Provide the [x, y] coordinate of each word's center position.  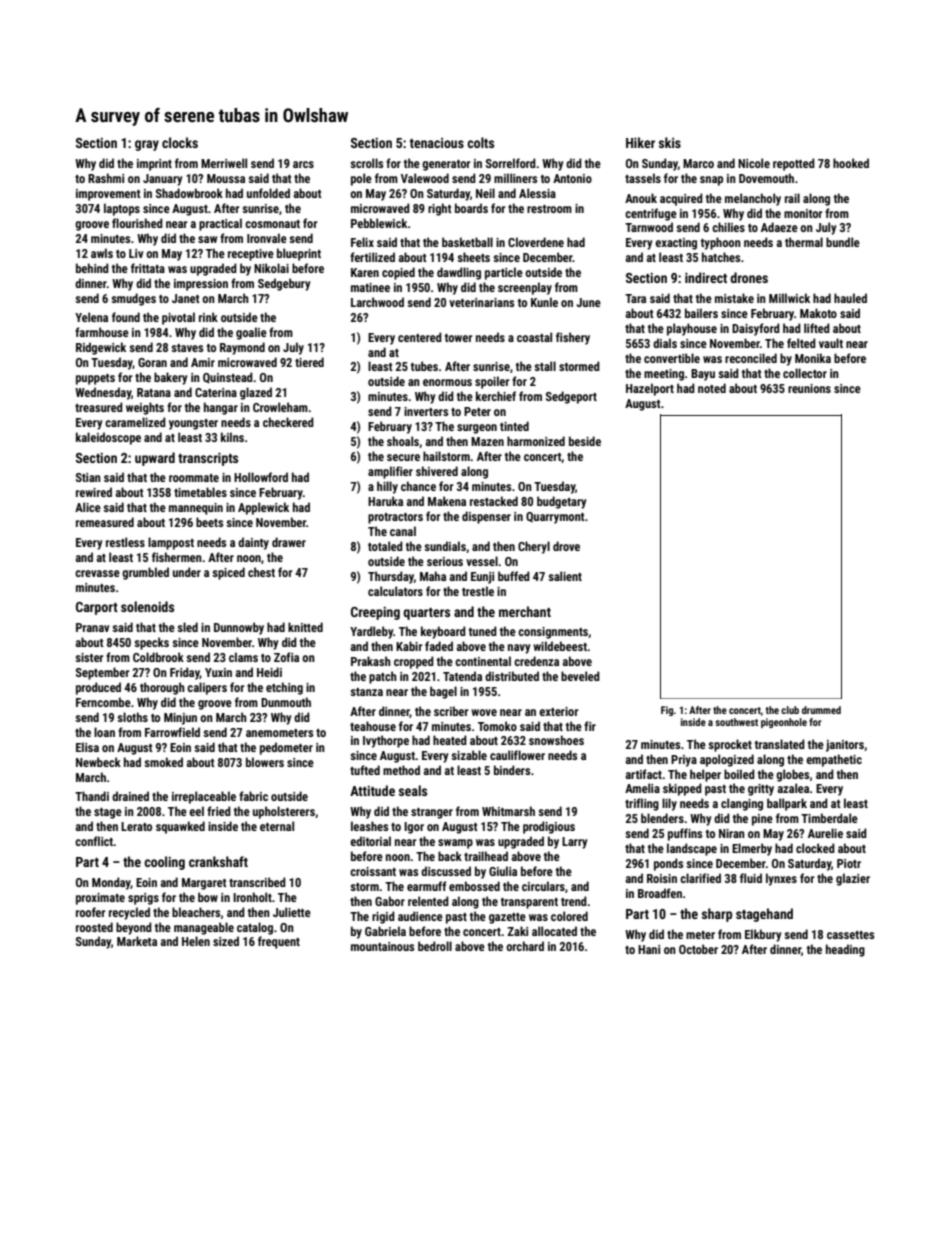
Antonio [572, 178]
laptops [122, 209]
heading [845, 950]
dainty [253, 543]
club [790, 710]
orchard [525, 946]
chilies [728, 227]
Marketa [137, 941]
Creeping [375, 613]
